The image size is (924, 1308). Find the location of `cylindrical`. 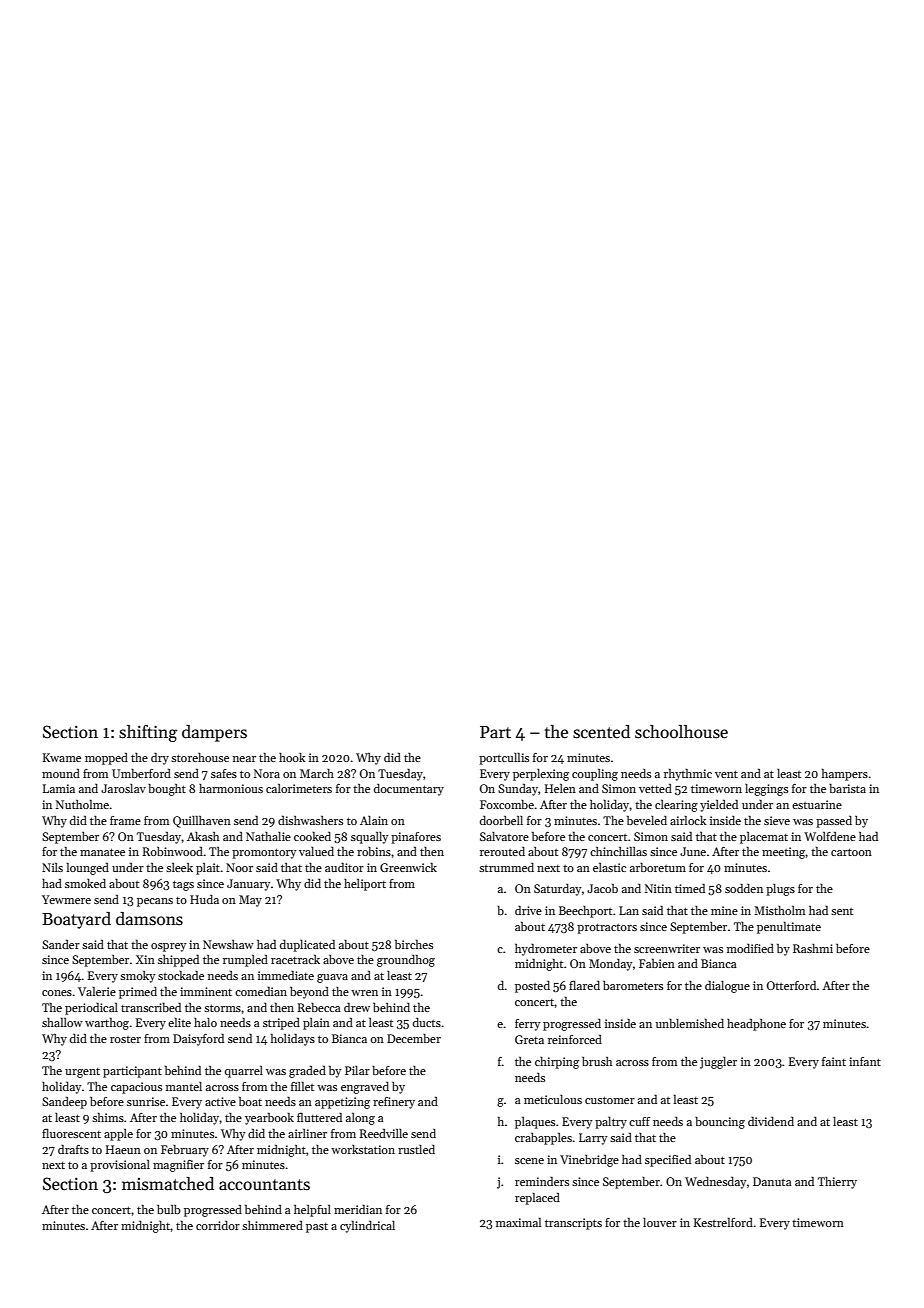

cylindrical is located at coordinates (367, 1227).
